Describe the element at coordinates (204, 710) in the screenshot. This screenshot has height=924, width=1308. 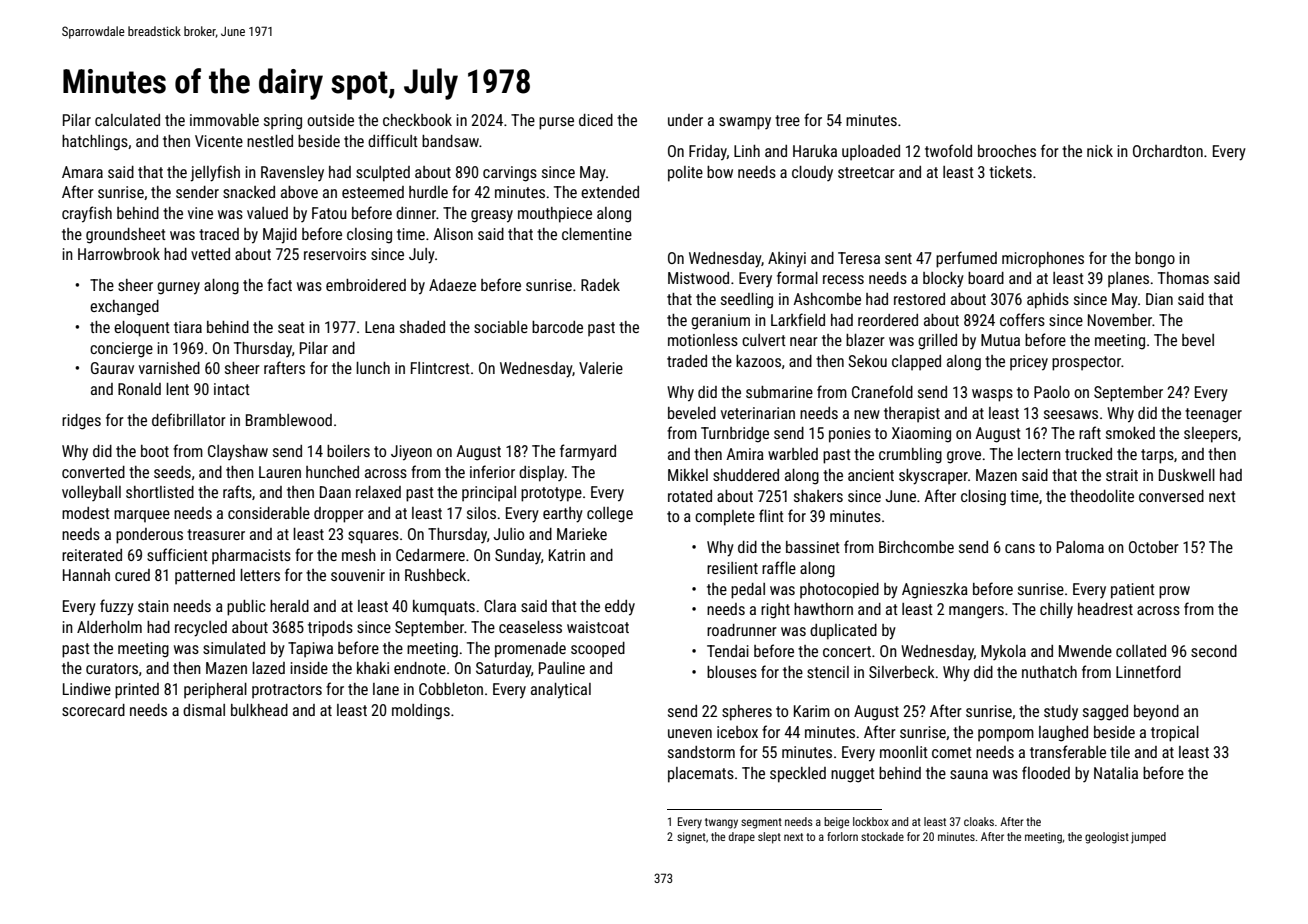
I see `dismal` at that location.
